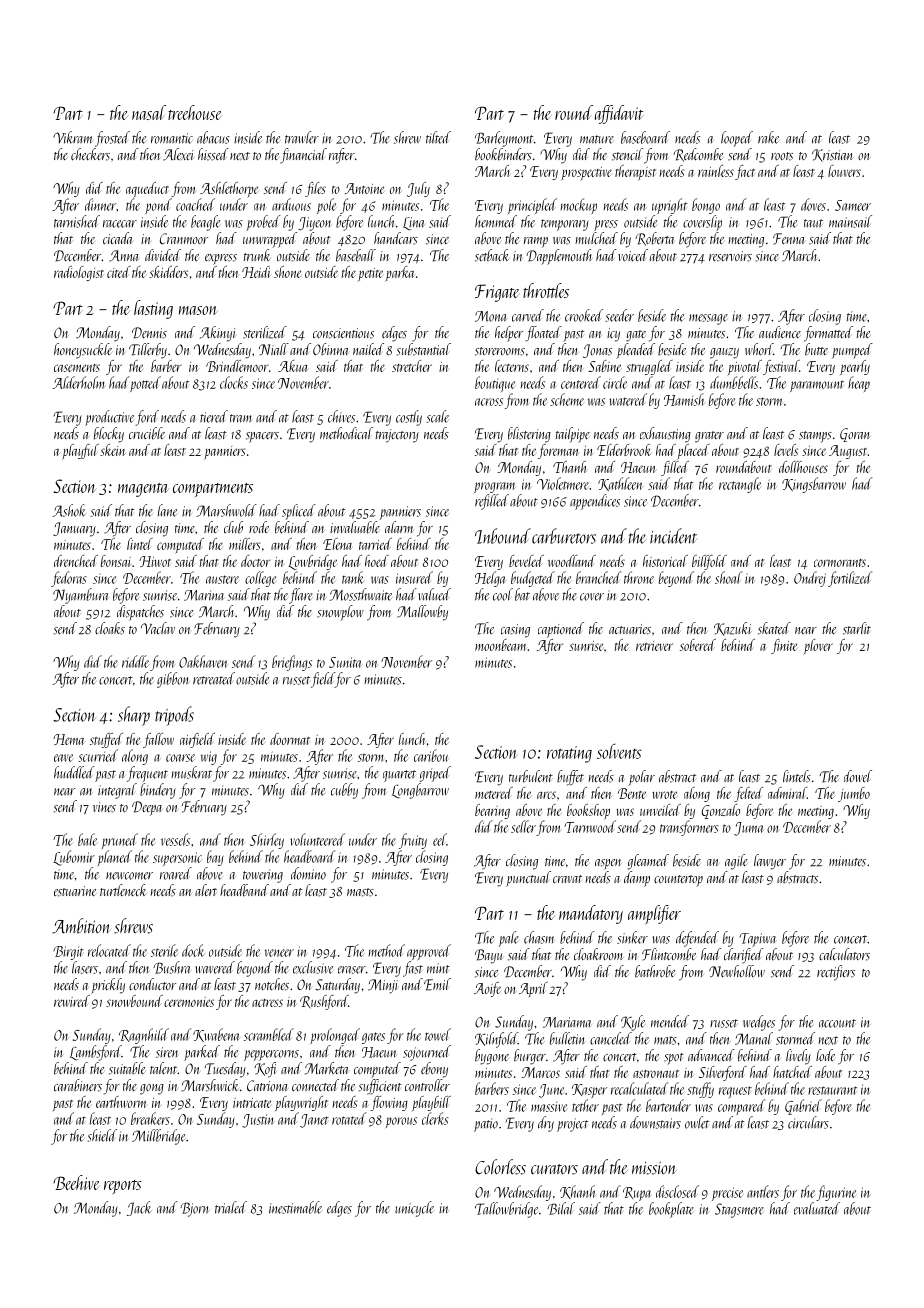  What do you see at coordinates (561, 1208) in the screenshot?
I see `Bilal` at bounding box center [561, 1208].
